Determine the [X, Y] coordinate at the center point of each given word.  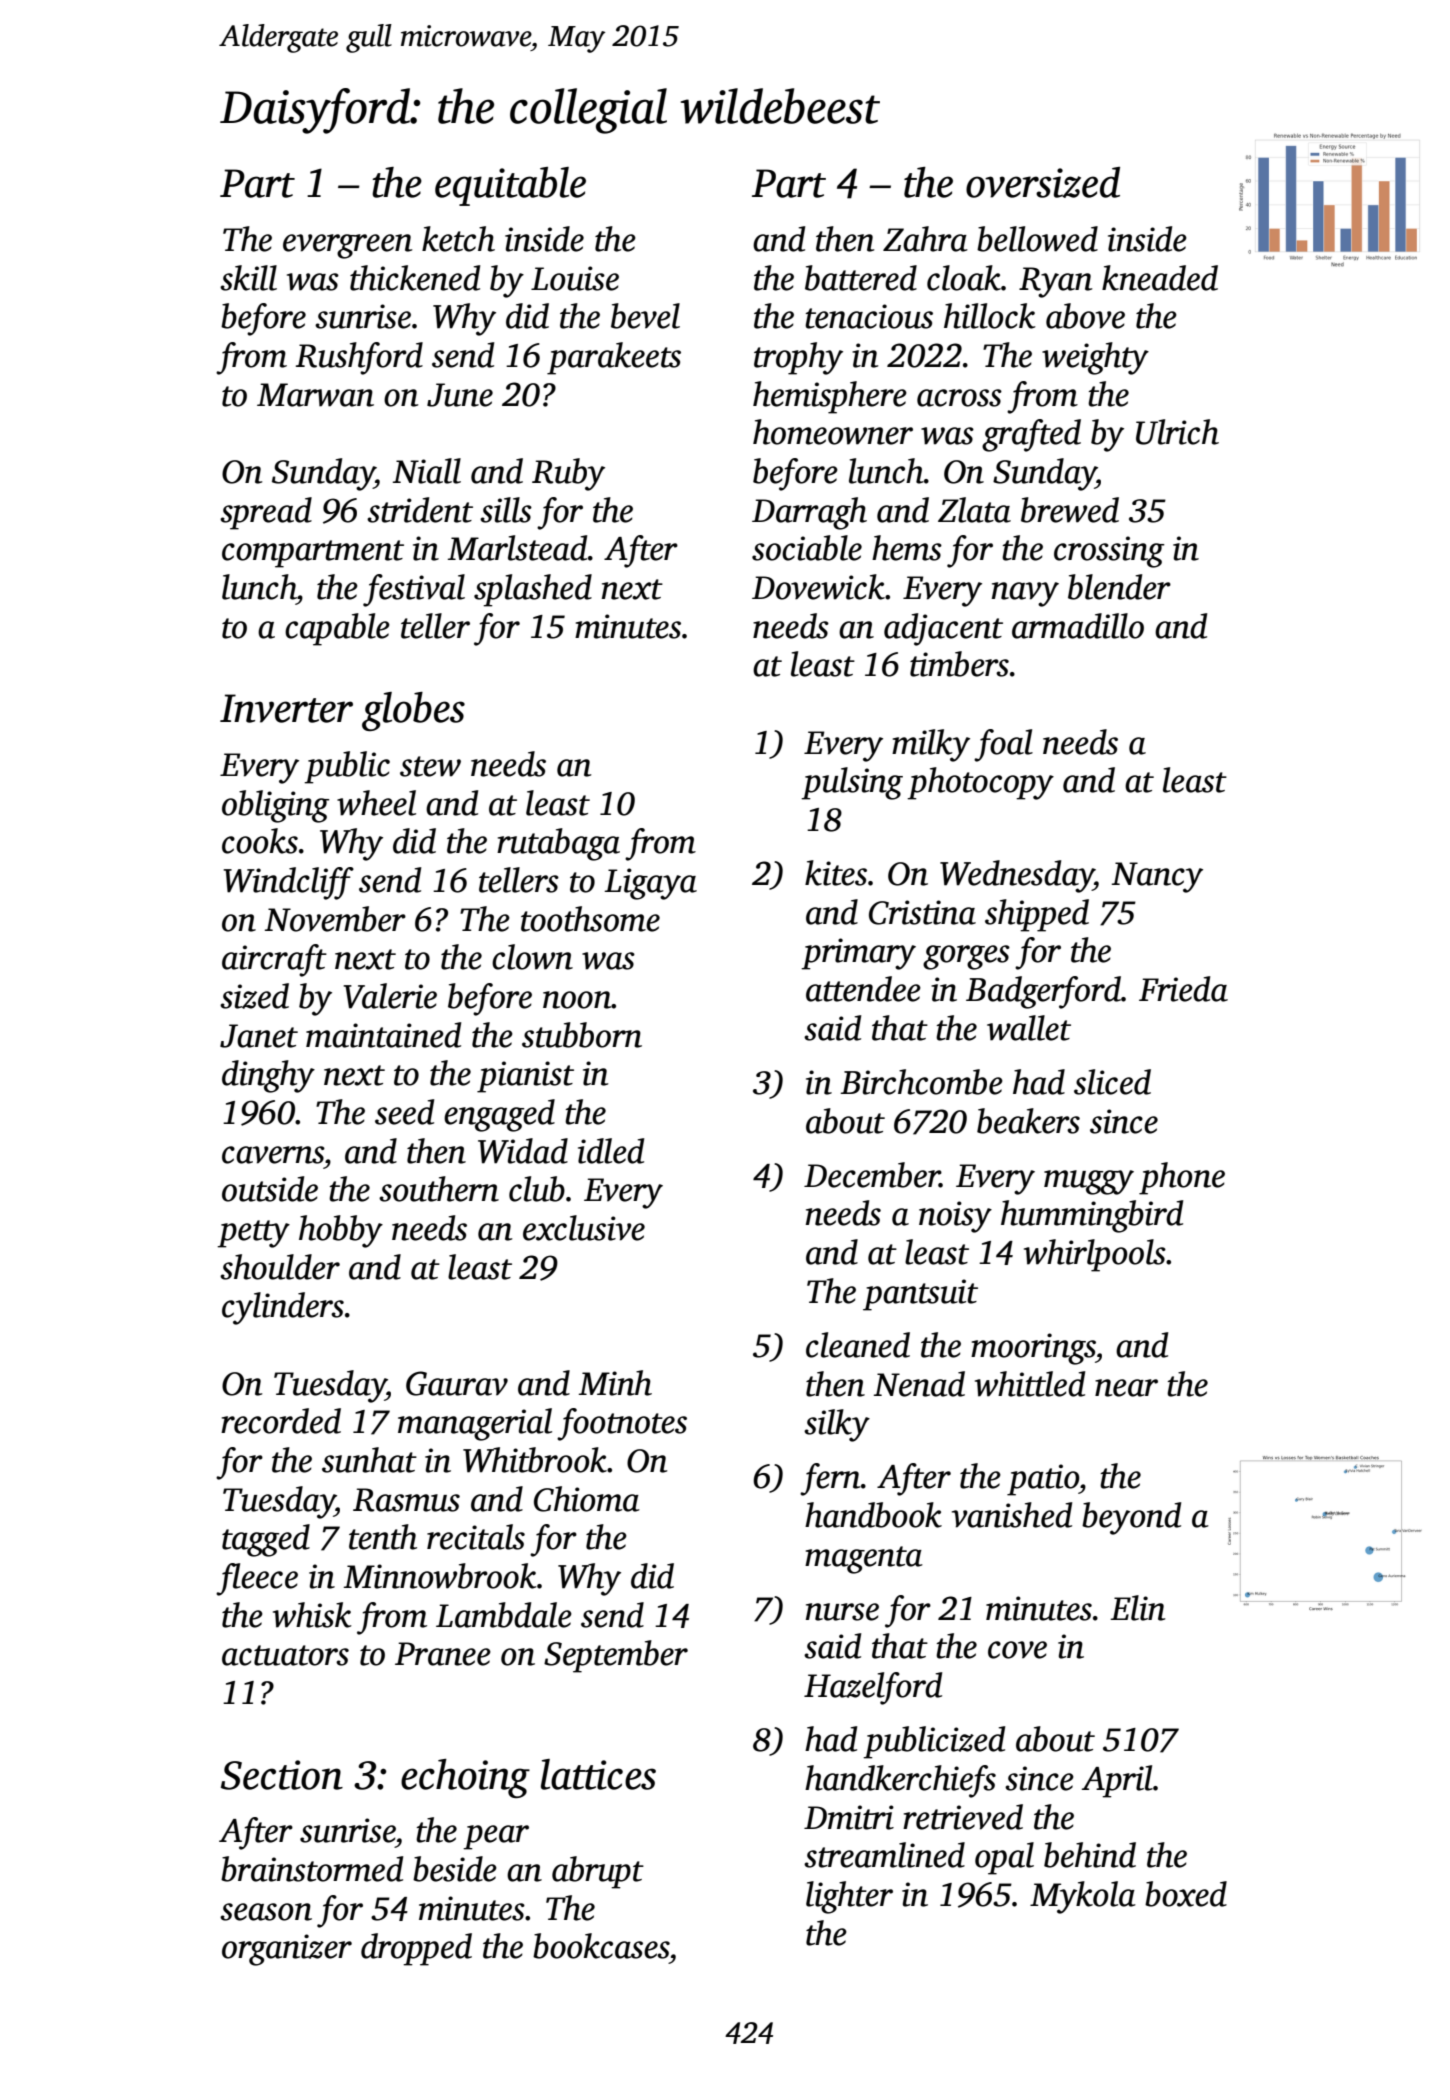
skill [248, 278]
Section [282, 1775]
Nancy [1157, 877]
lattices [598, 1774]
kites [836, 873]
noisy [955, 1217]
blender [1119, 587]
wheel [376, 803]
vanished [1012, 1515]
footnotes [622, 1424]
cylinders [283, 1308]
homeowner [833, 432]
